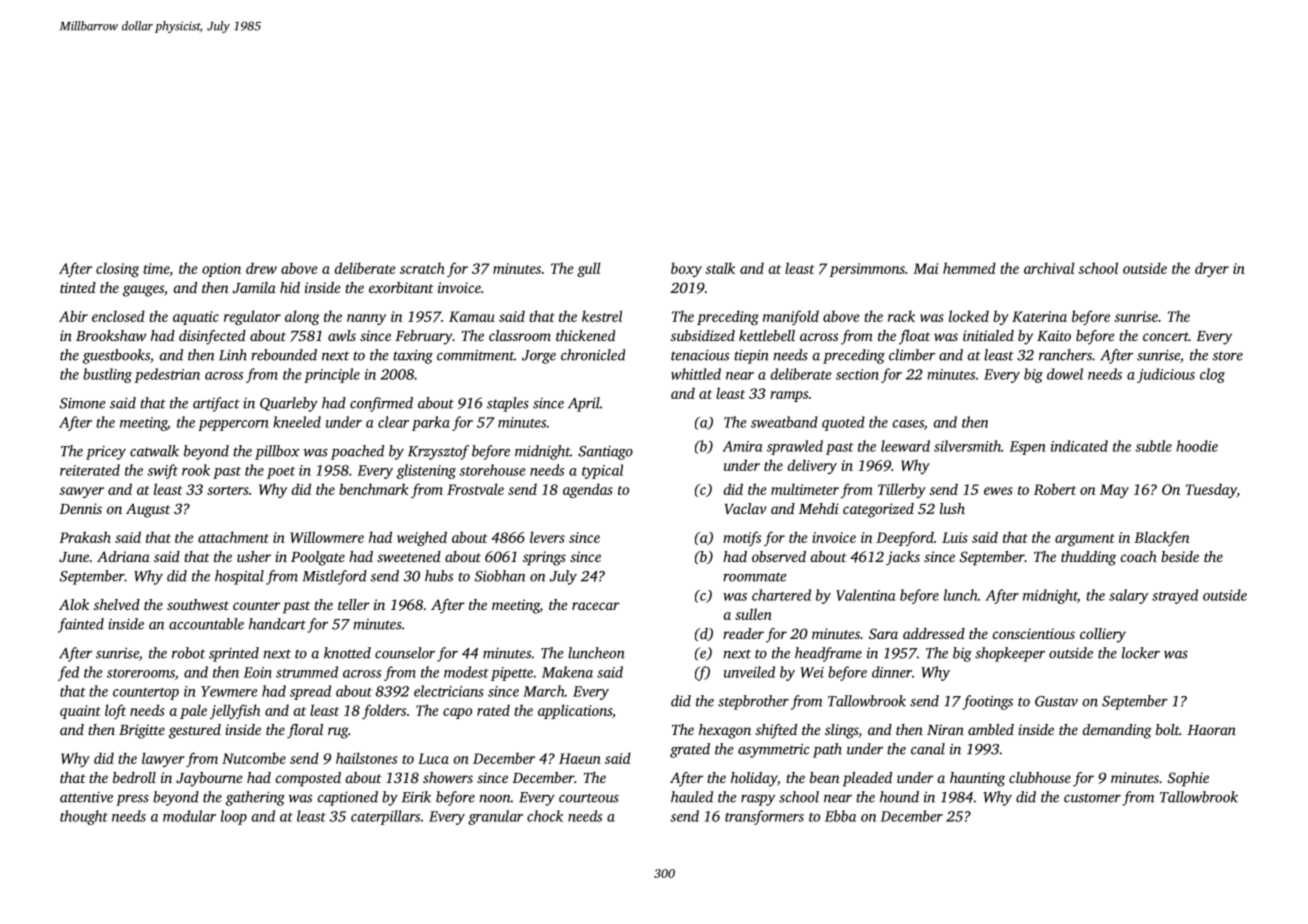  I want to click on disinfected, so click(212, 337).
